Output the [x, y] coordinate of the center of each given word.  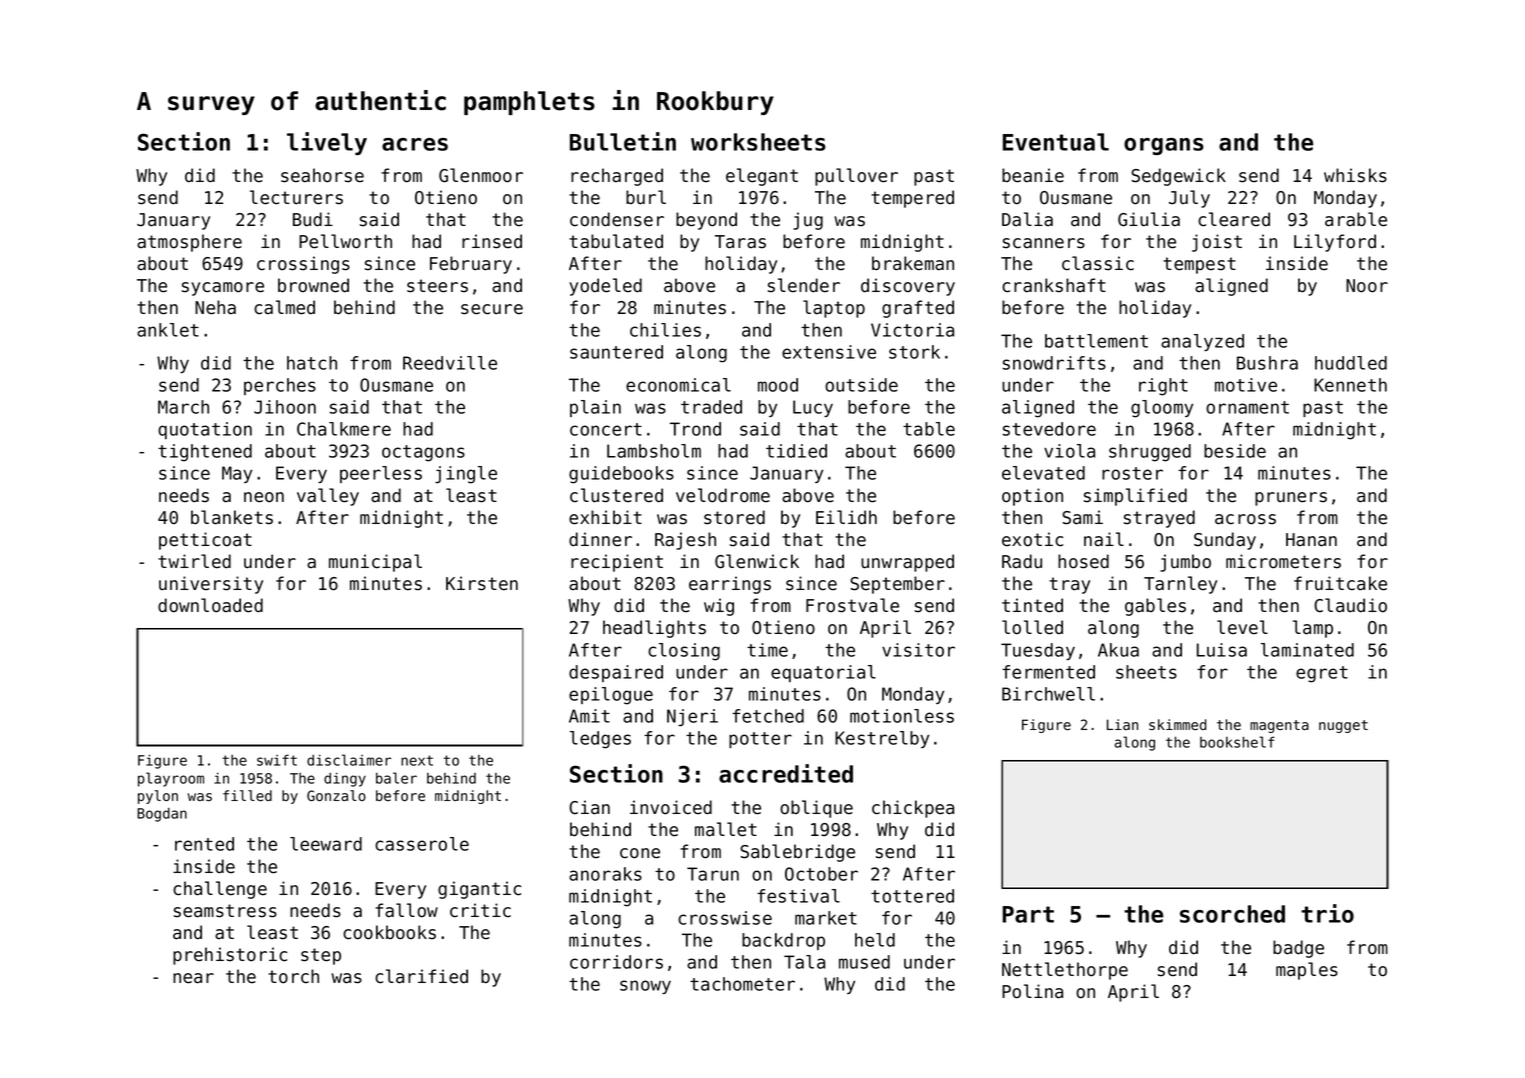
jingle [466, 475]
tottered [912, 896]
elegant [762, 177]
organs [1164, 146]
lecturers [296, 197]
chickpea [913, 809]
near [193, 978]
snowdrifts [1054, 363]
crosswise [725, 918]
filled [247, 796]
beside [1235, 451]
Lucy [813, 408]
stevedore [1049, 429]
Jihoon [285, 407]
